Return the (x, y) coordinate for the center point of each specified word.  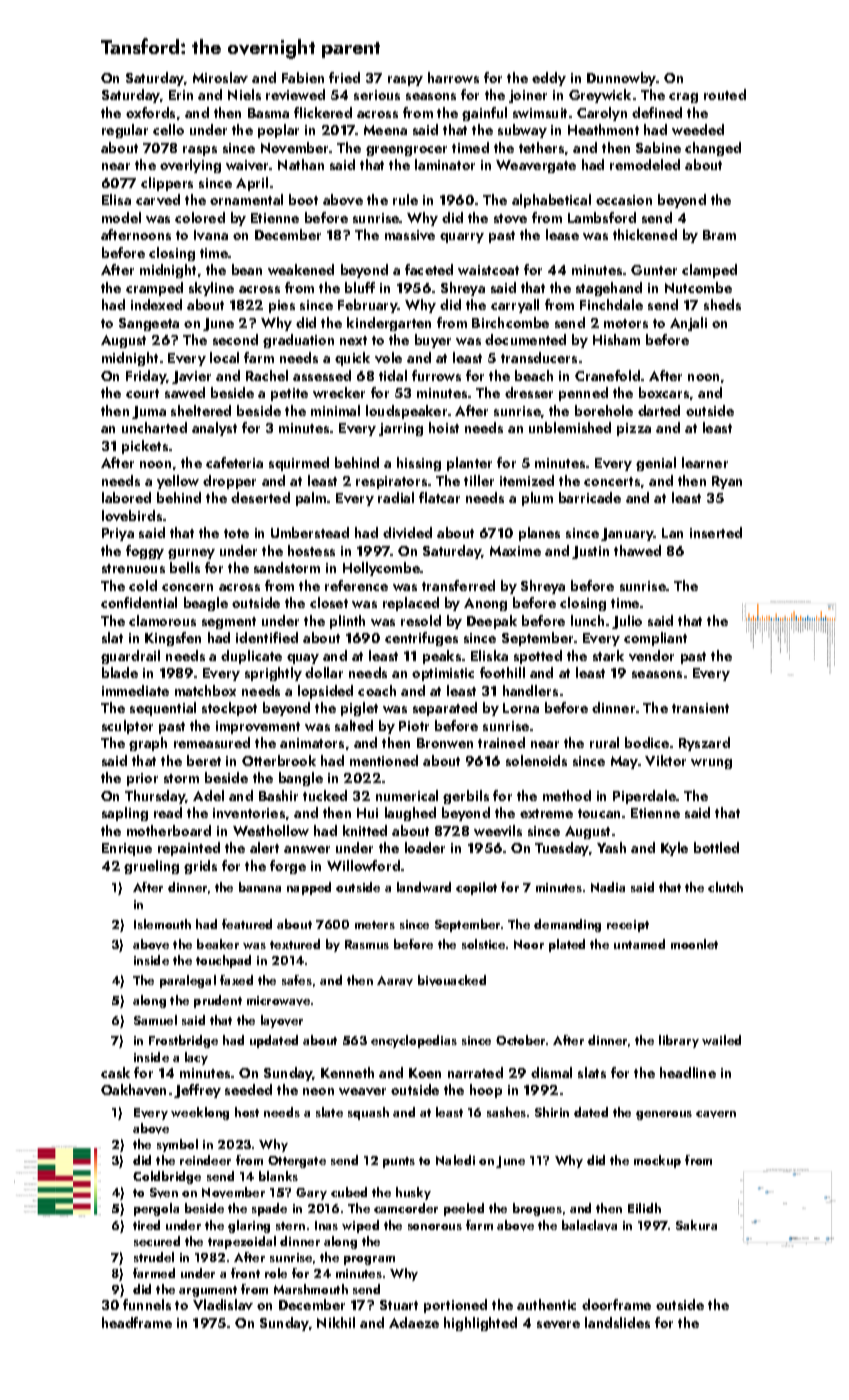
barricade (590, 497)
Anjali (688, 324)
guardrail (130, 657)
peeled (464, 1209)
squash (368, 1113)
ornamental (246, 199)
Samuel (155, 1020)
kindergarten (389, 324)
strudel (154, 1257)
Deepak (492, 622)
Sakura (696, 1225)
